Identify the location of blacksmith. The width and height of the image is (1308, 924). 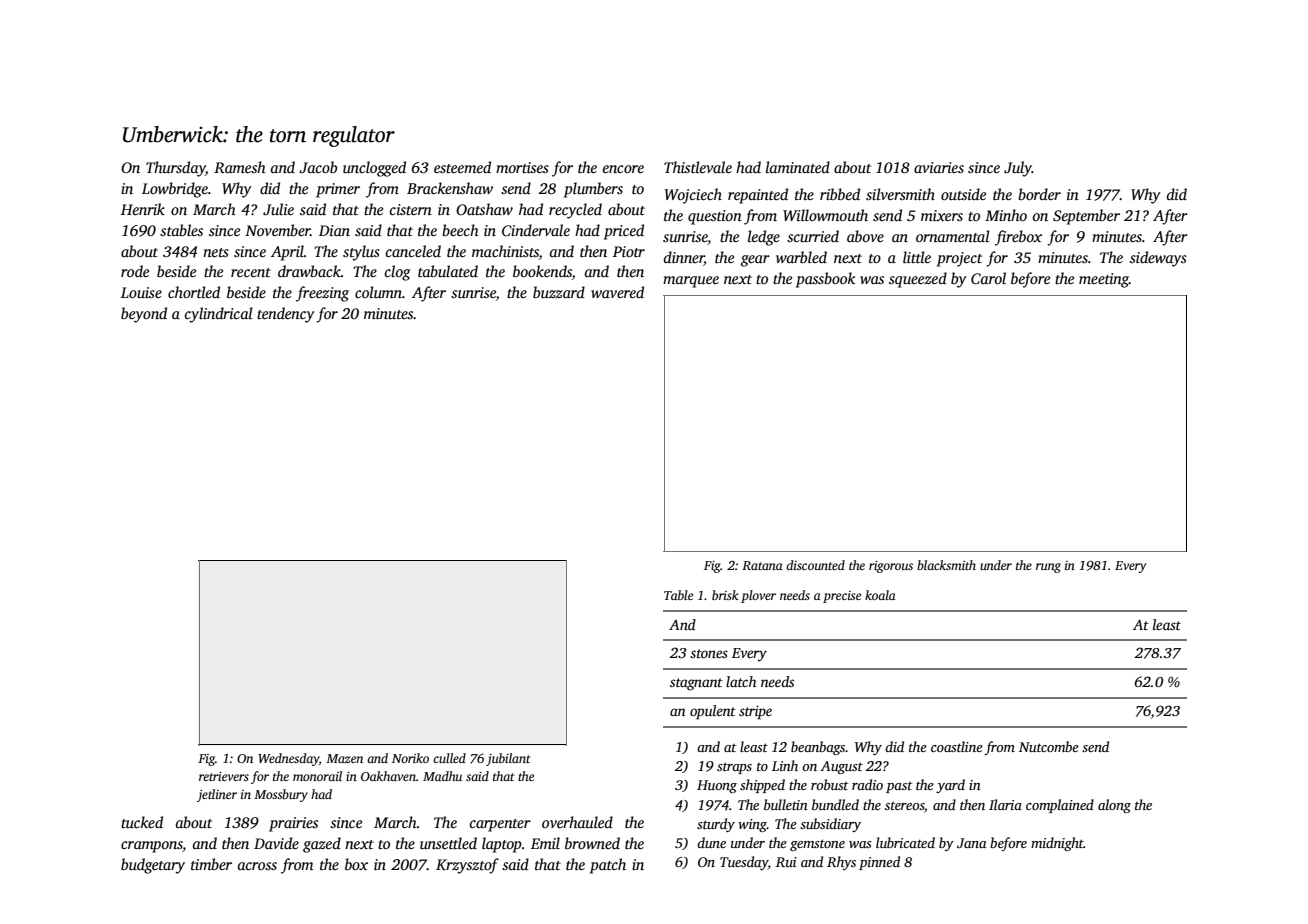
(946, 565).
